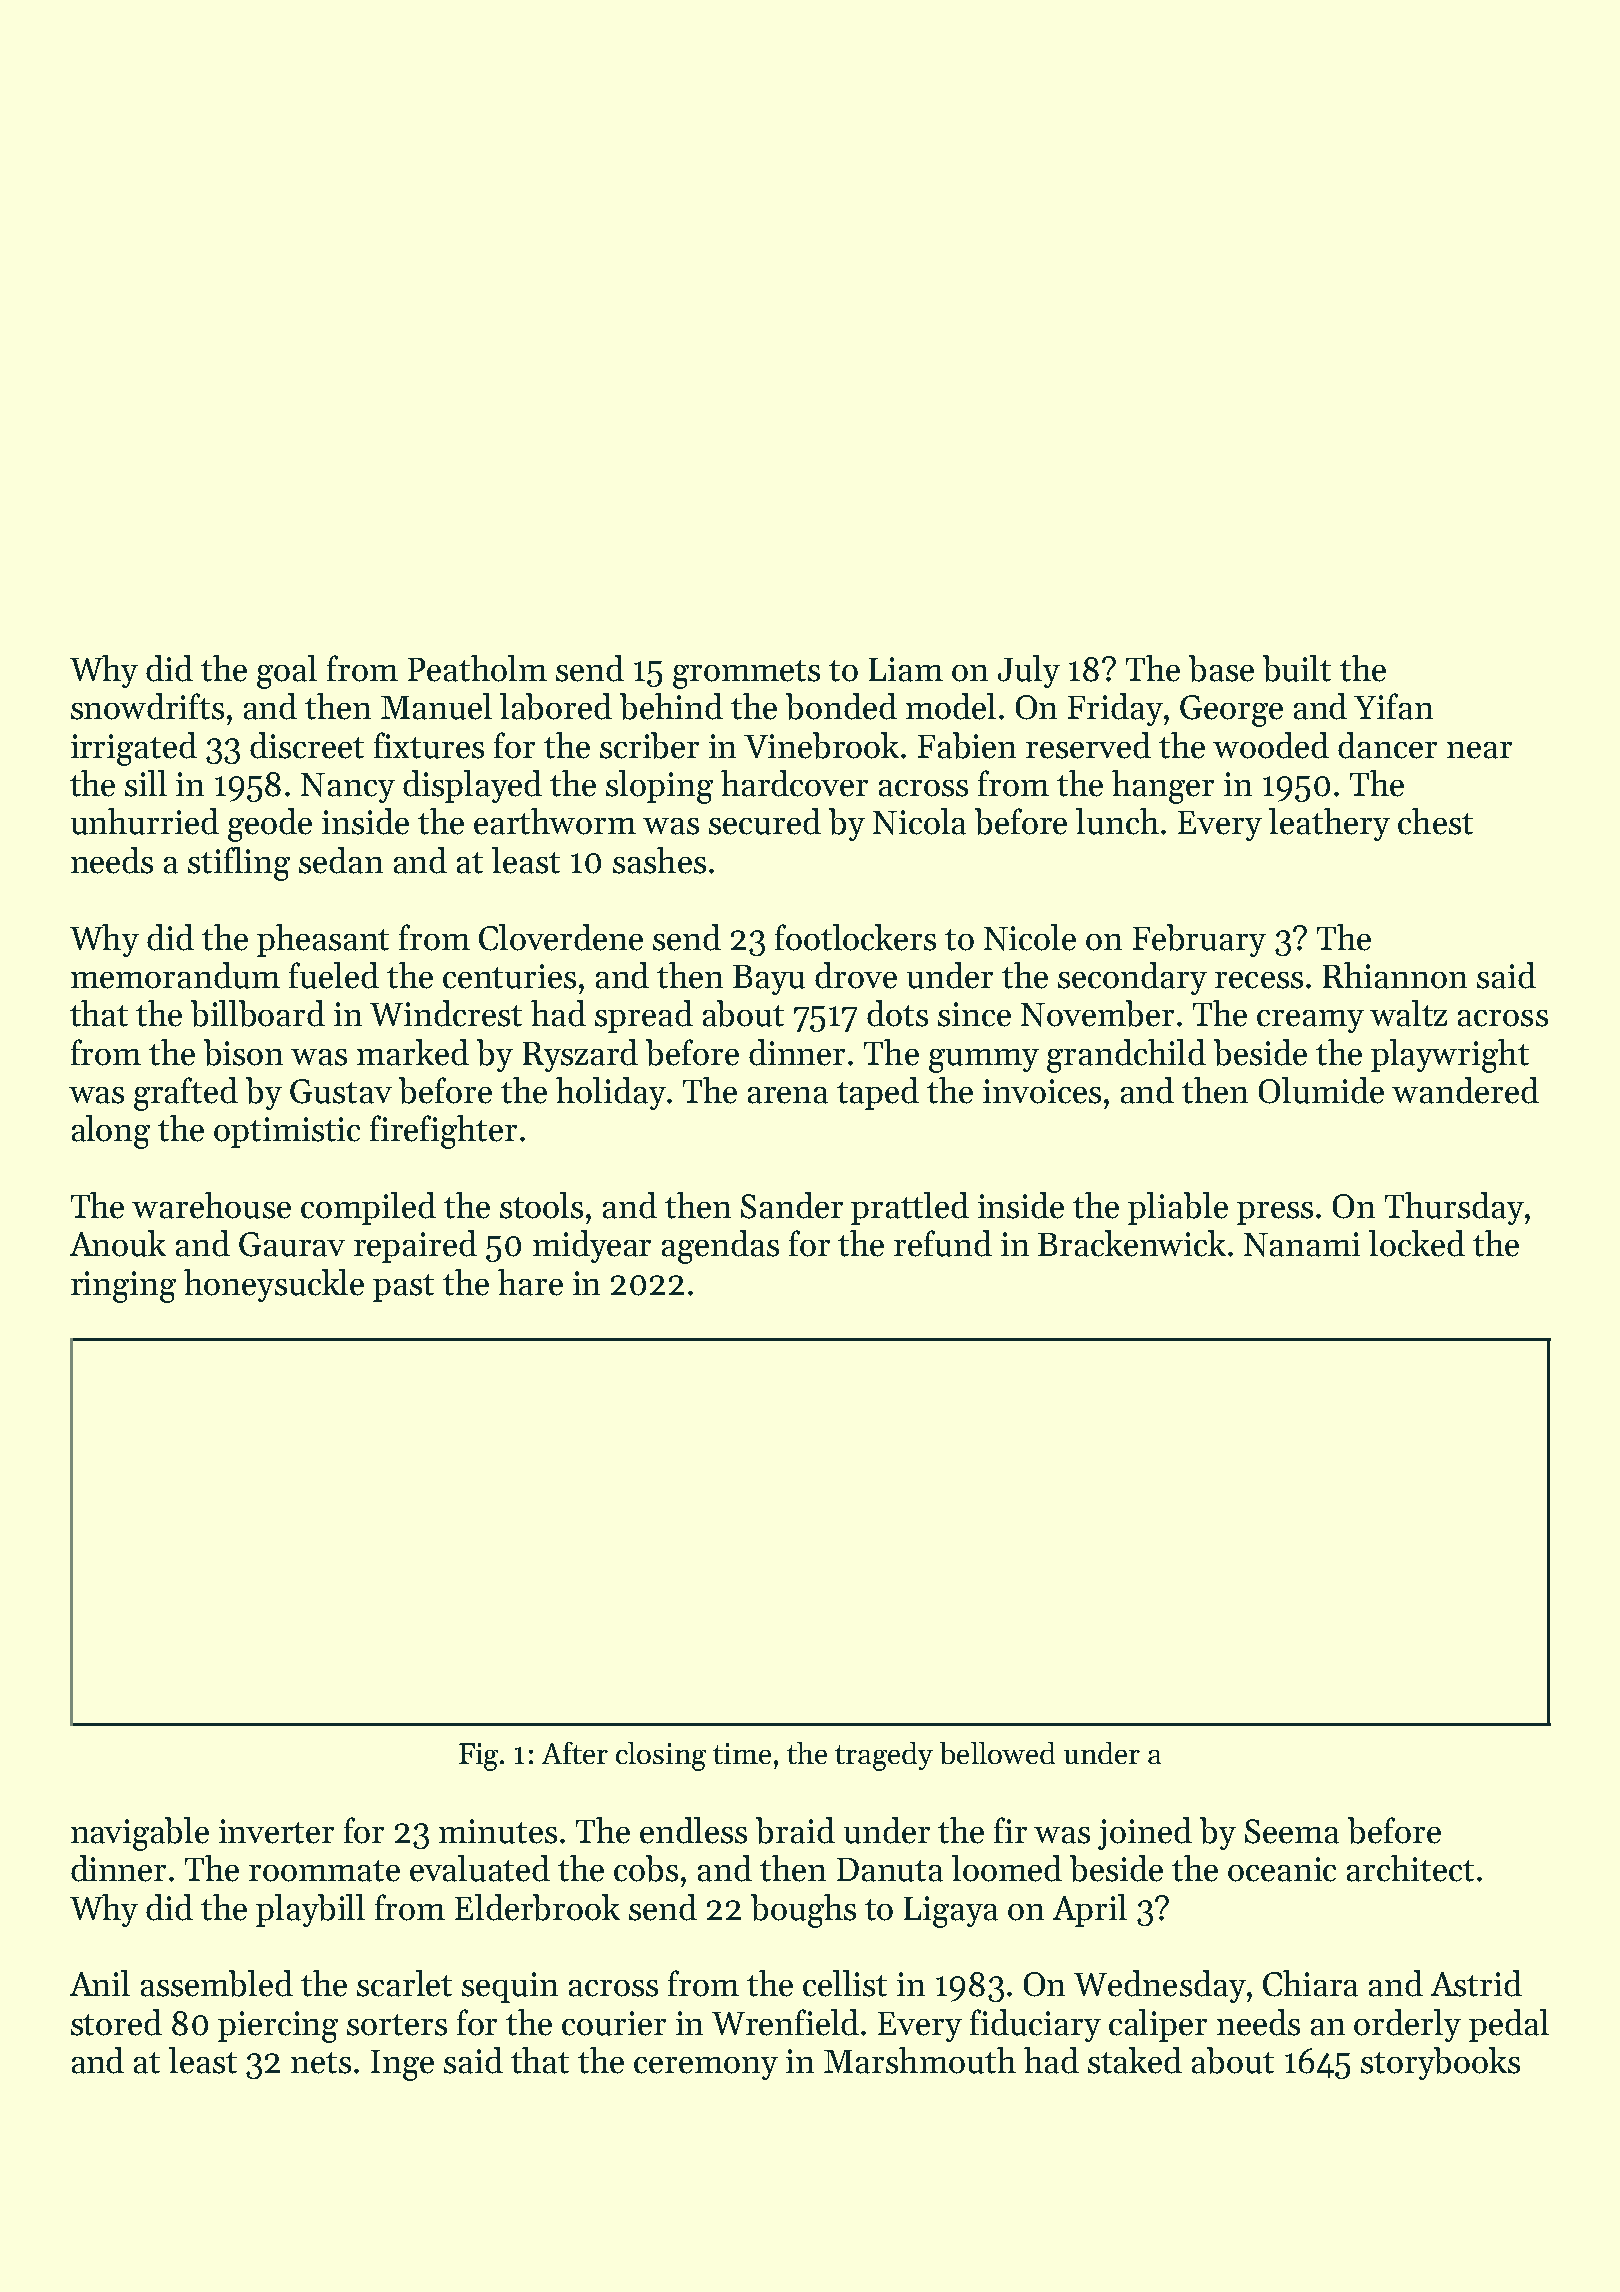  I want to click on locked, so click(1417, 1243).
